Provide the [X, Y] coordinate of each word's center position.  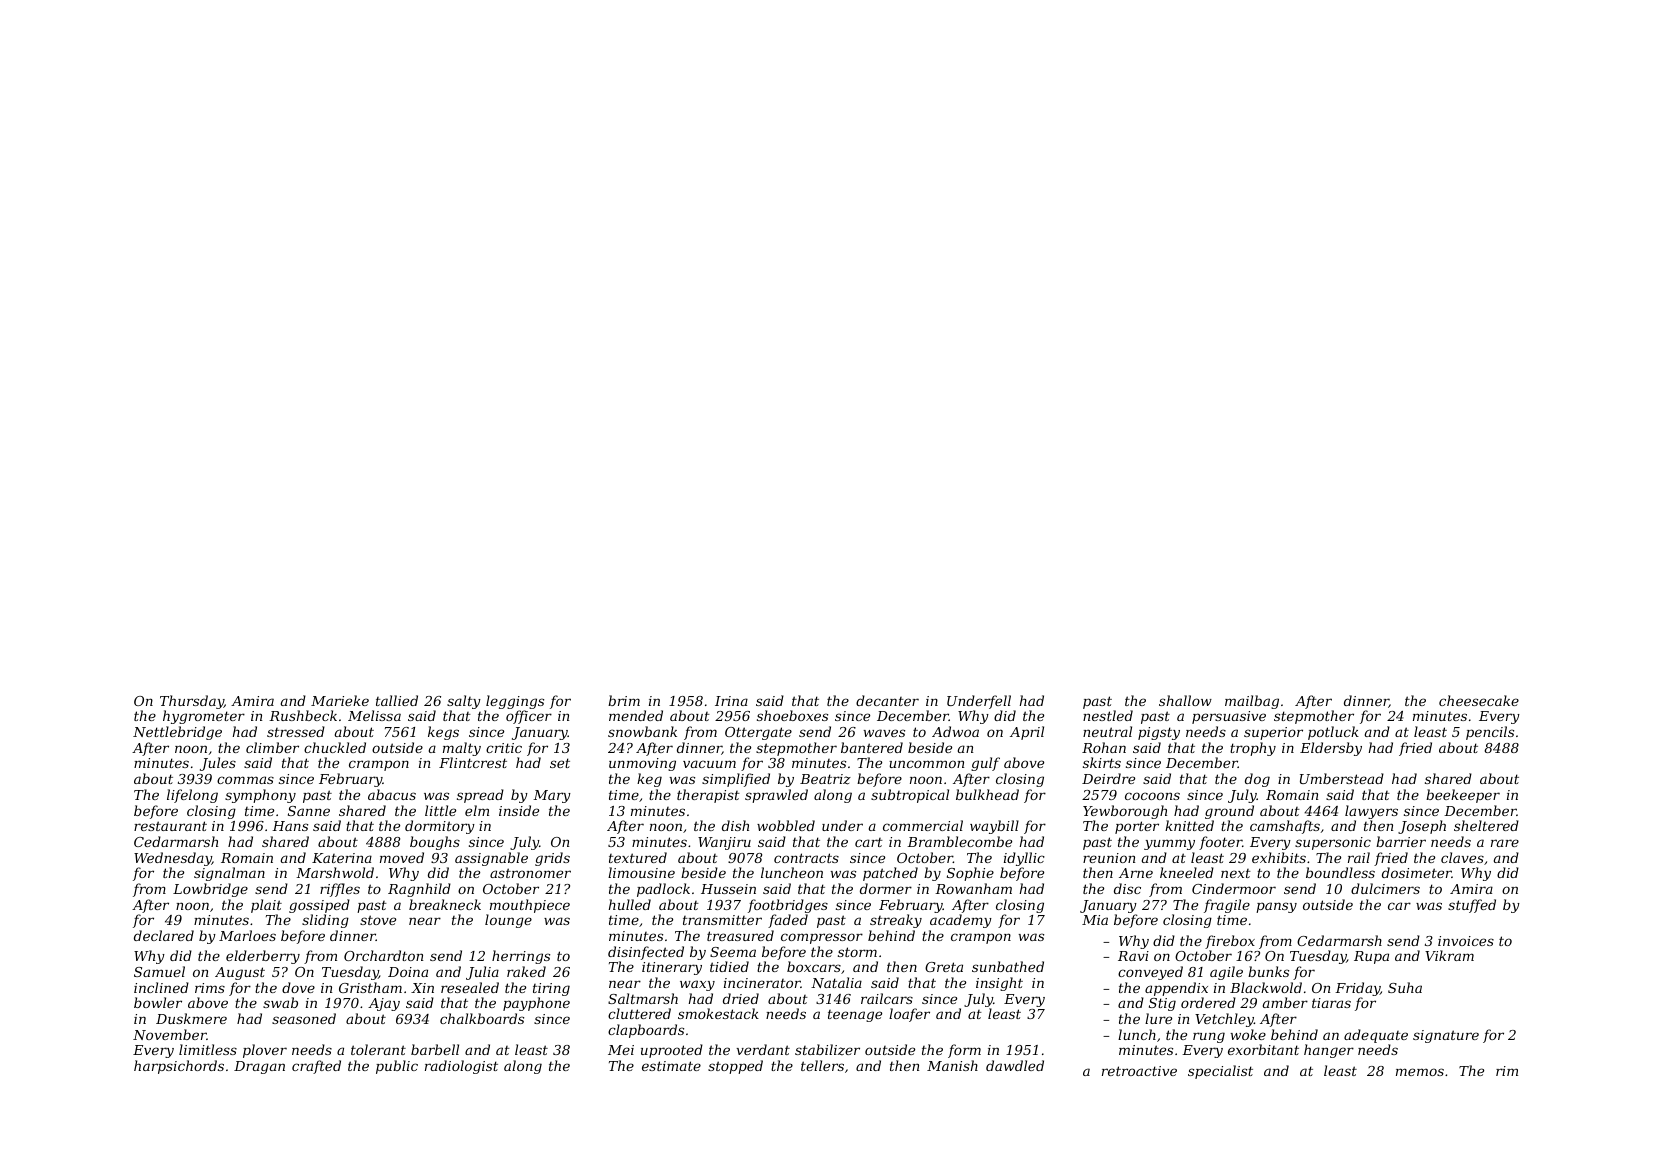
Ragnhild [419, 890]
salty [464, 702]
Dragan [259, 1067]
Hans [290, 826]
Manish [952, 1065]
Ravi [1133, 956]
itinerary [672, 968]
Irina [731, 701]
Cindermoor [1234, 888]
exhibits [1279, 857]
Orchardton [383, 955]
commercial [923, 825]
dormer [886, 888]
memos [1420, 1072]
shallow [1185, 700]
